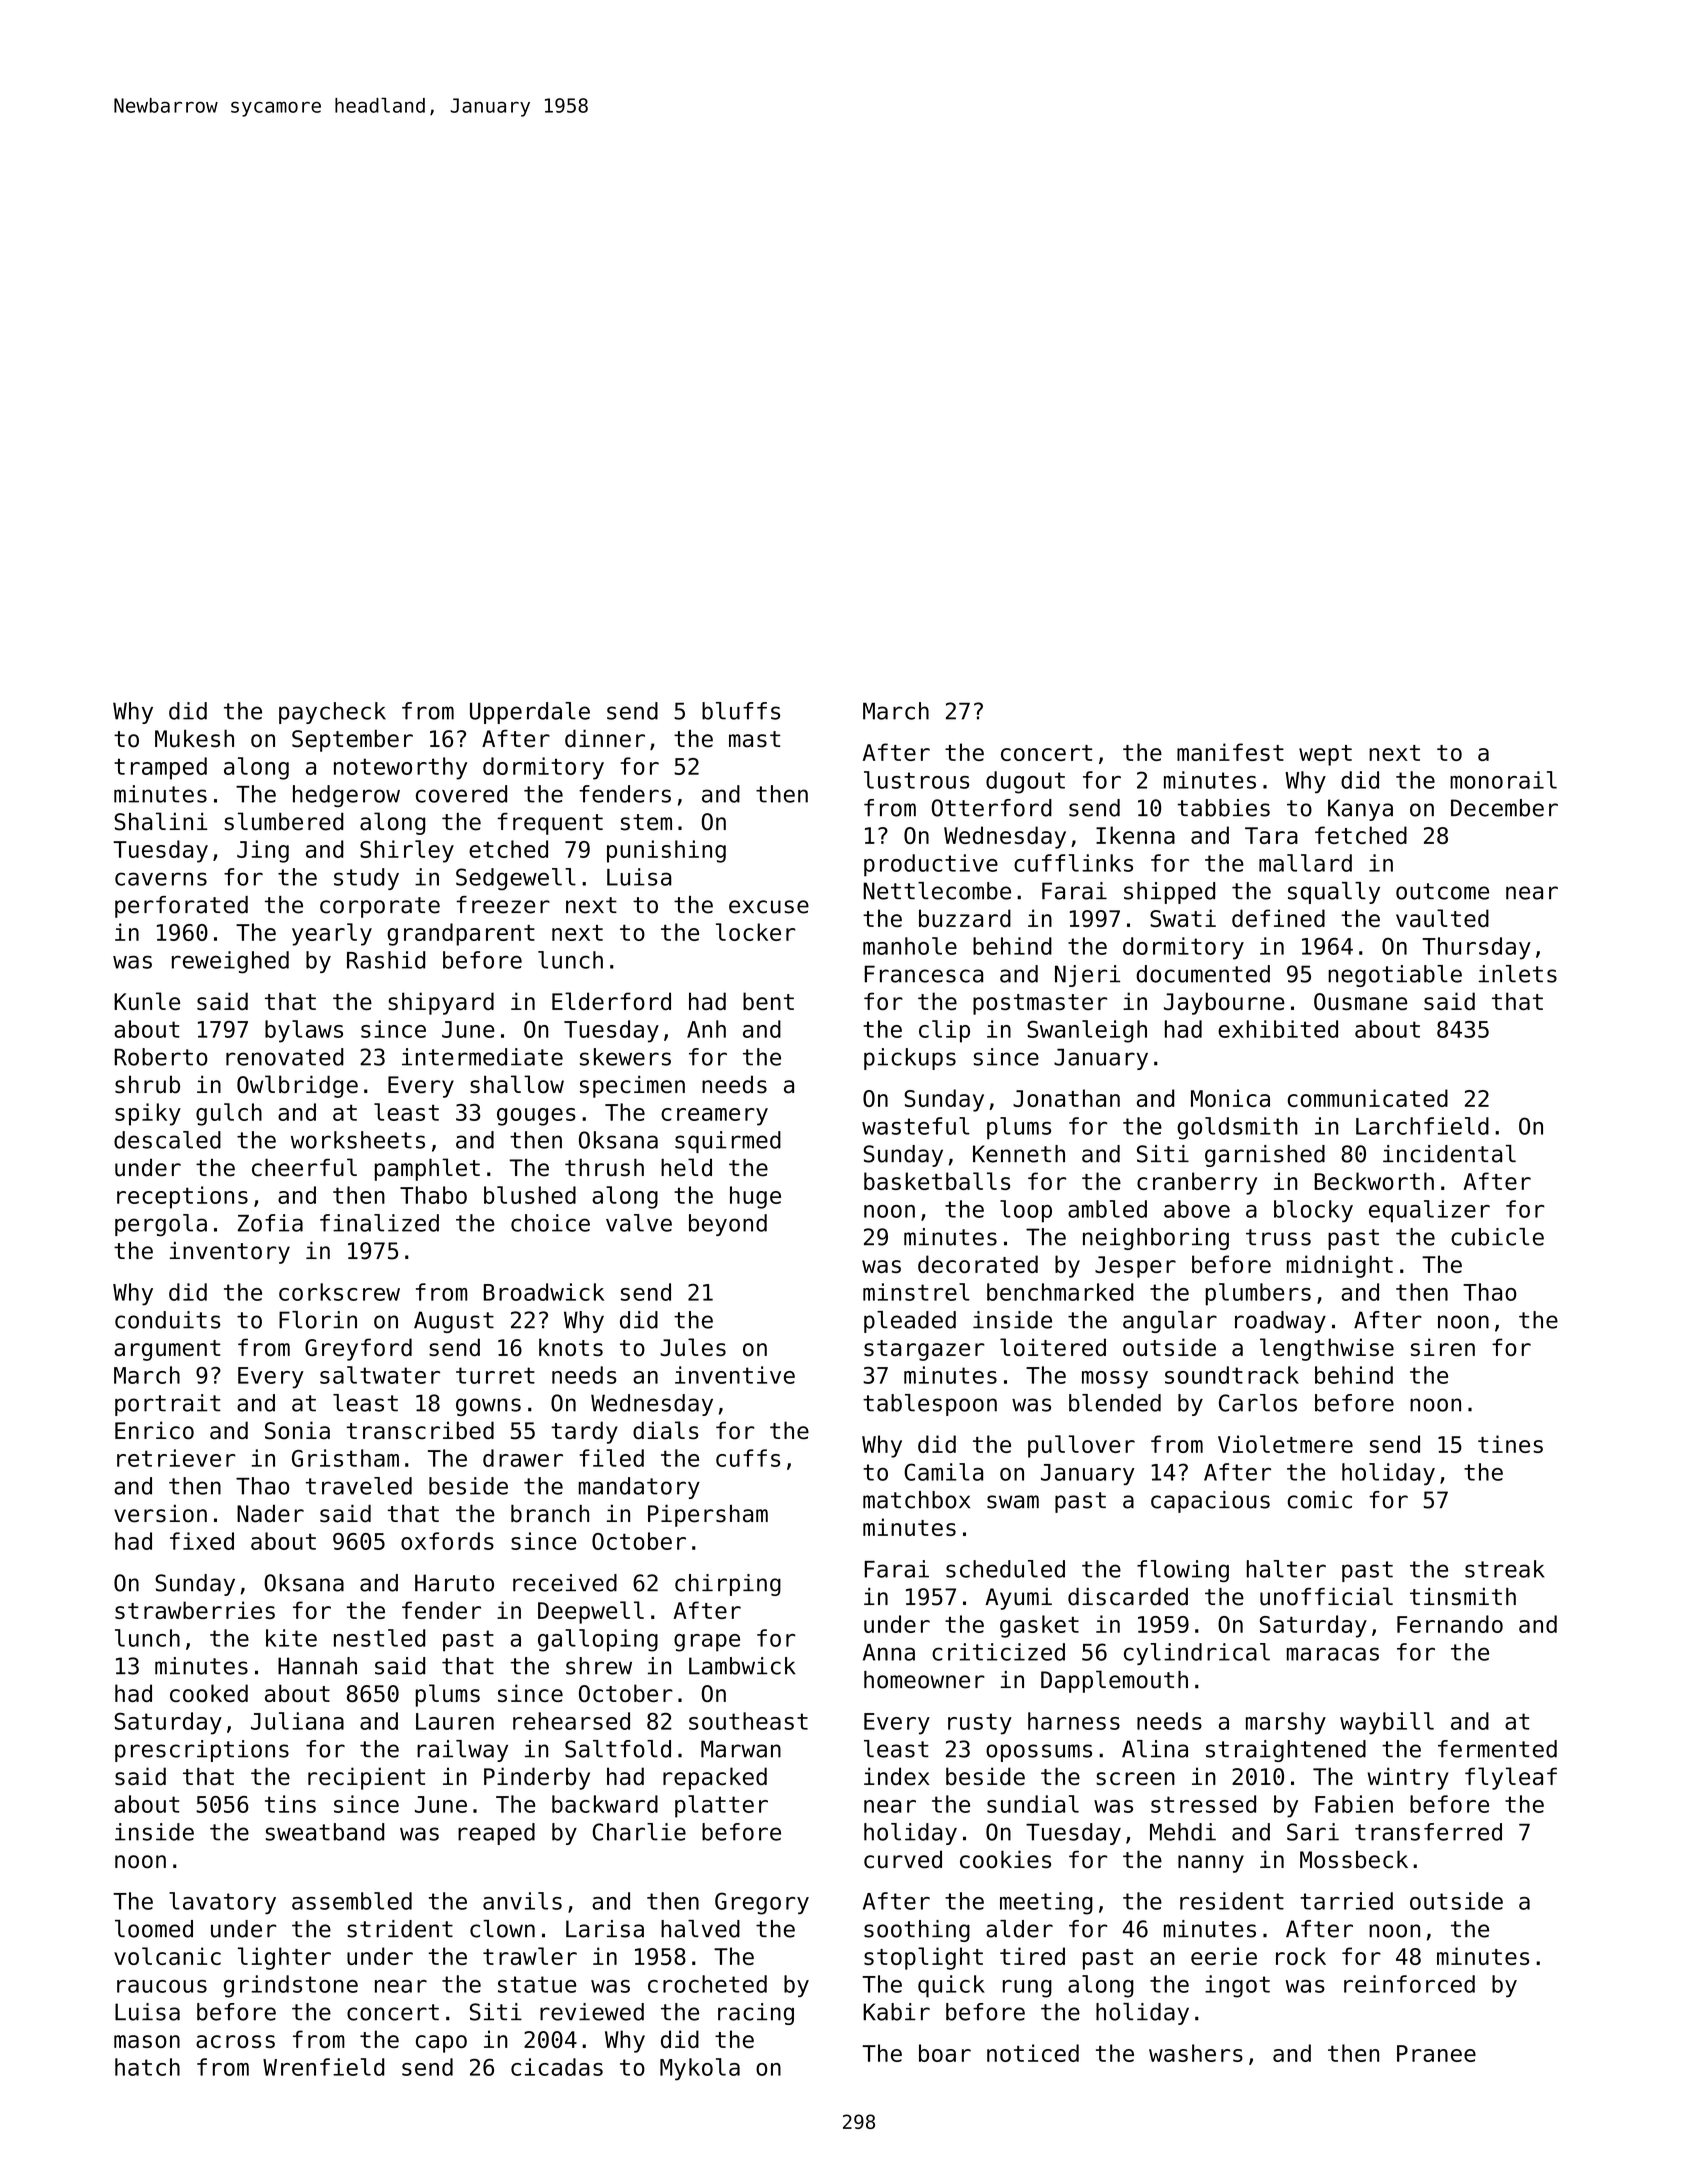  Describe the element at coordinates (1196, 2053) in the screenshot. I see `washers` at that location.
